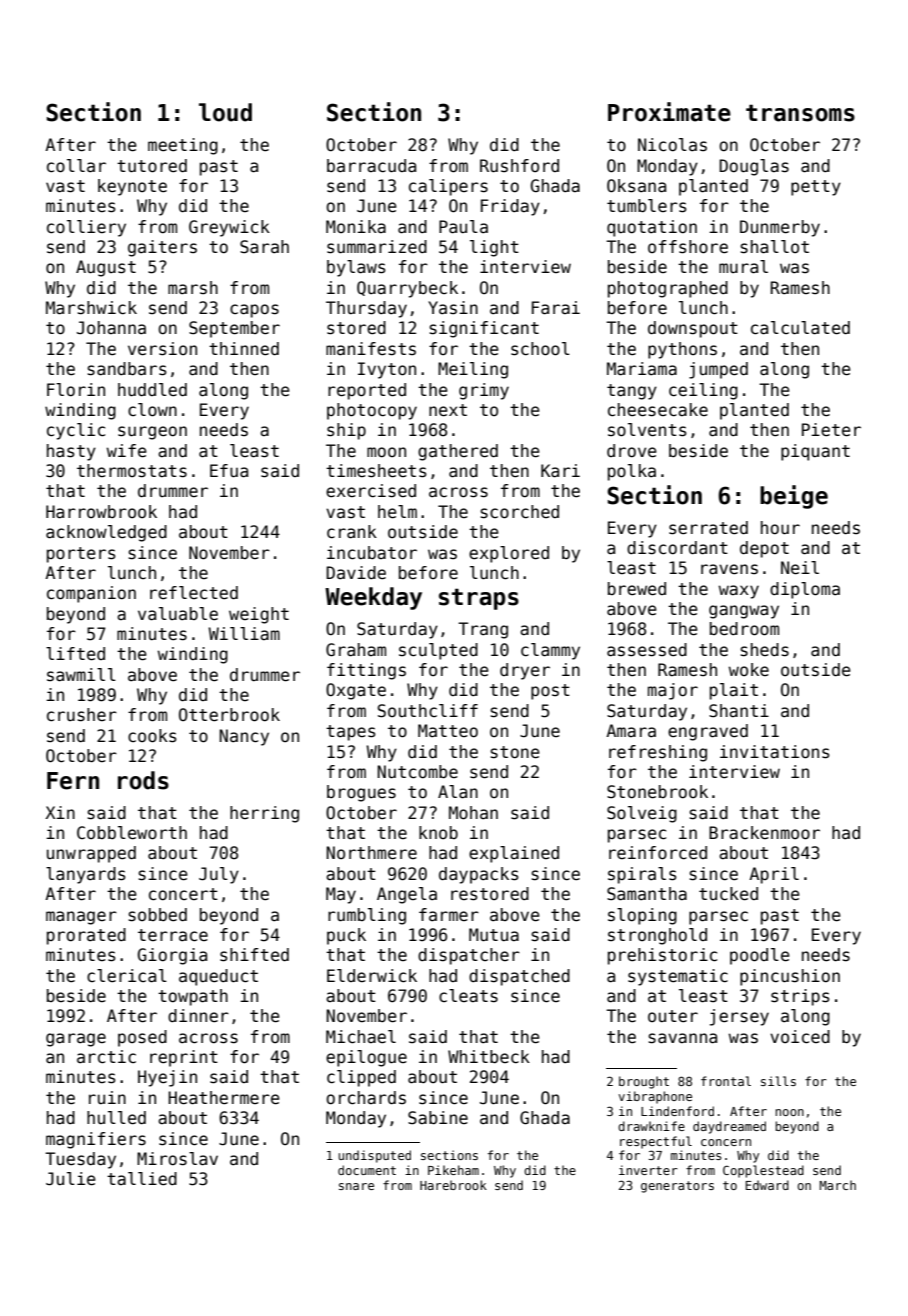  What do you see at coordinates (775, 752) in the image?
I see `invitations` at bounding box center [775, 752].
